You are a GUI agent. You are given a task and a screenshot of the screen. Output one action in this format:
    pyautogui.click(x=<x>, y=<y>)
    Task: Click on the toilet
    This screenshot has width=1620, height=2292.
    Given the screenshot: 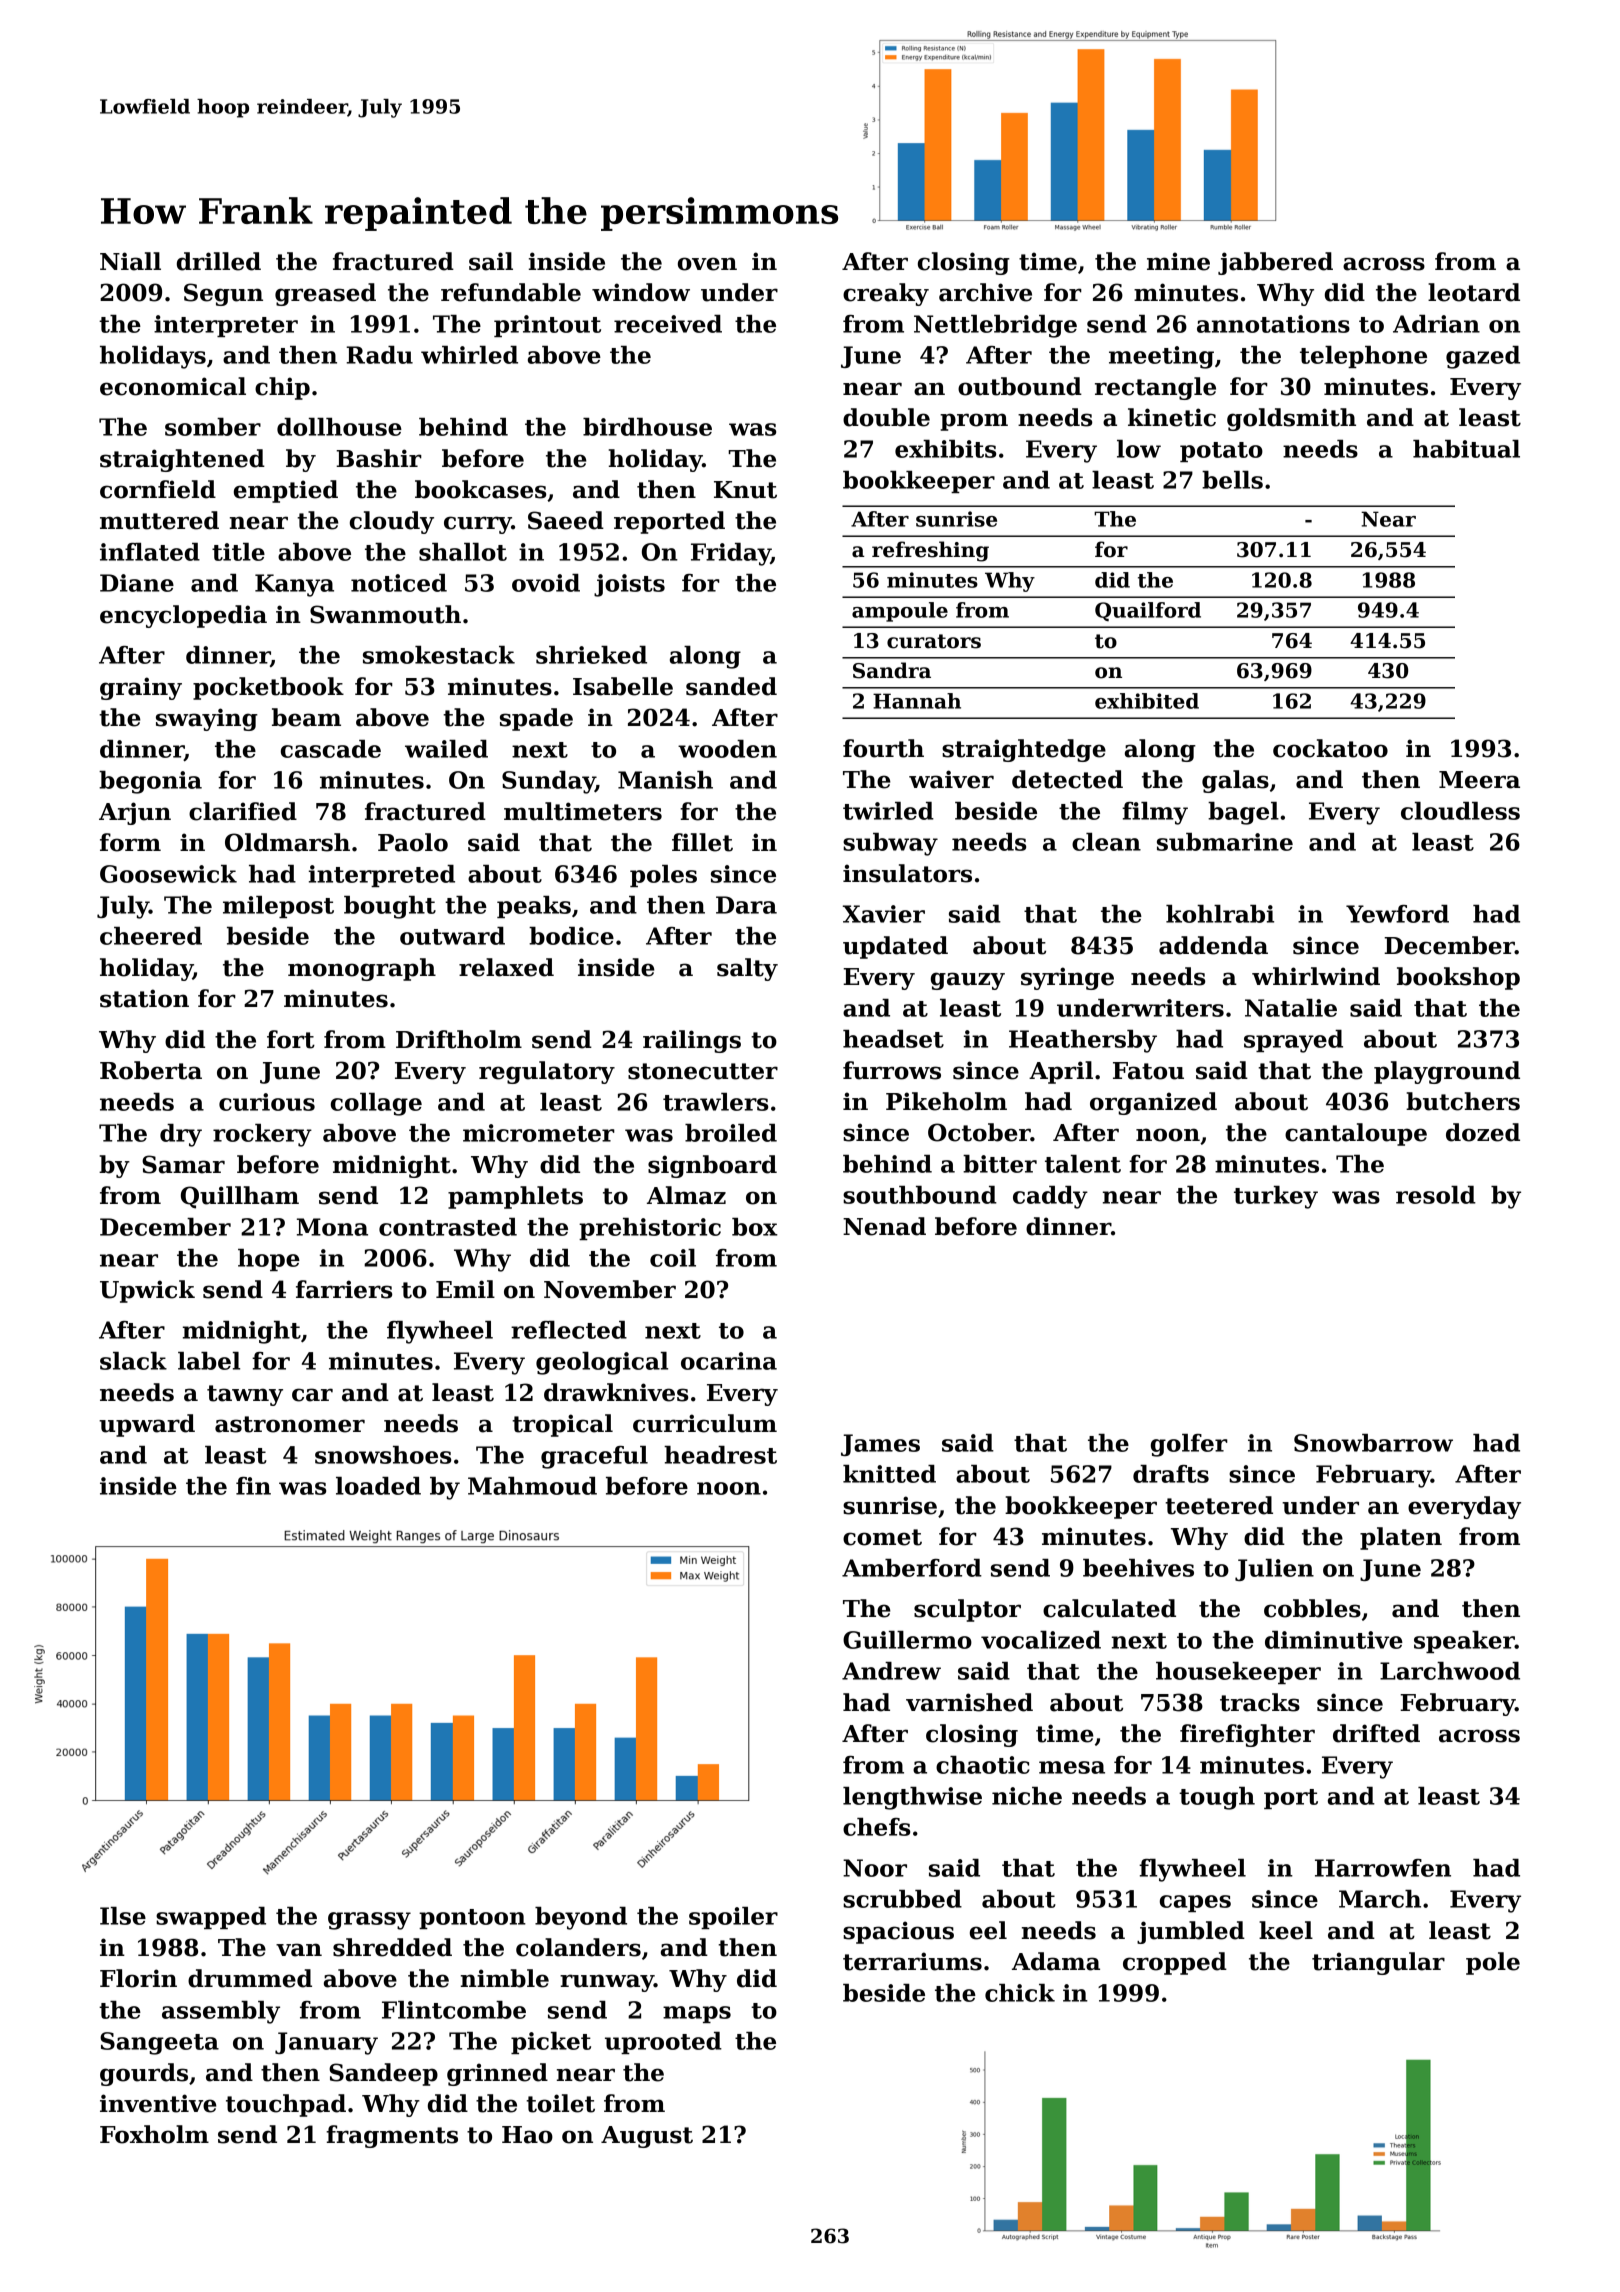 What is the action you would take?
    pyautogui.click(x=560, y=2103)
